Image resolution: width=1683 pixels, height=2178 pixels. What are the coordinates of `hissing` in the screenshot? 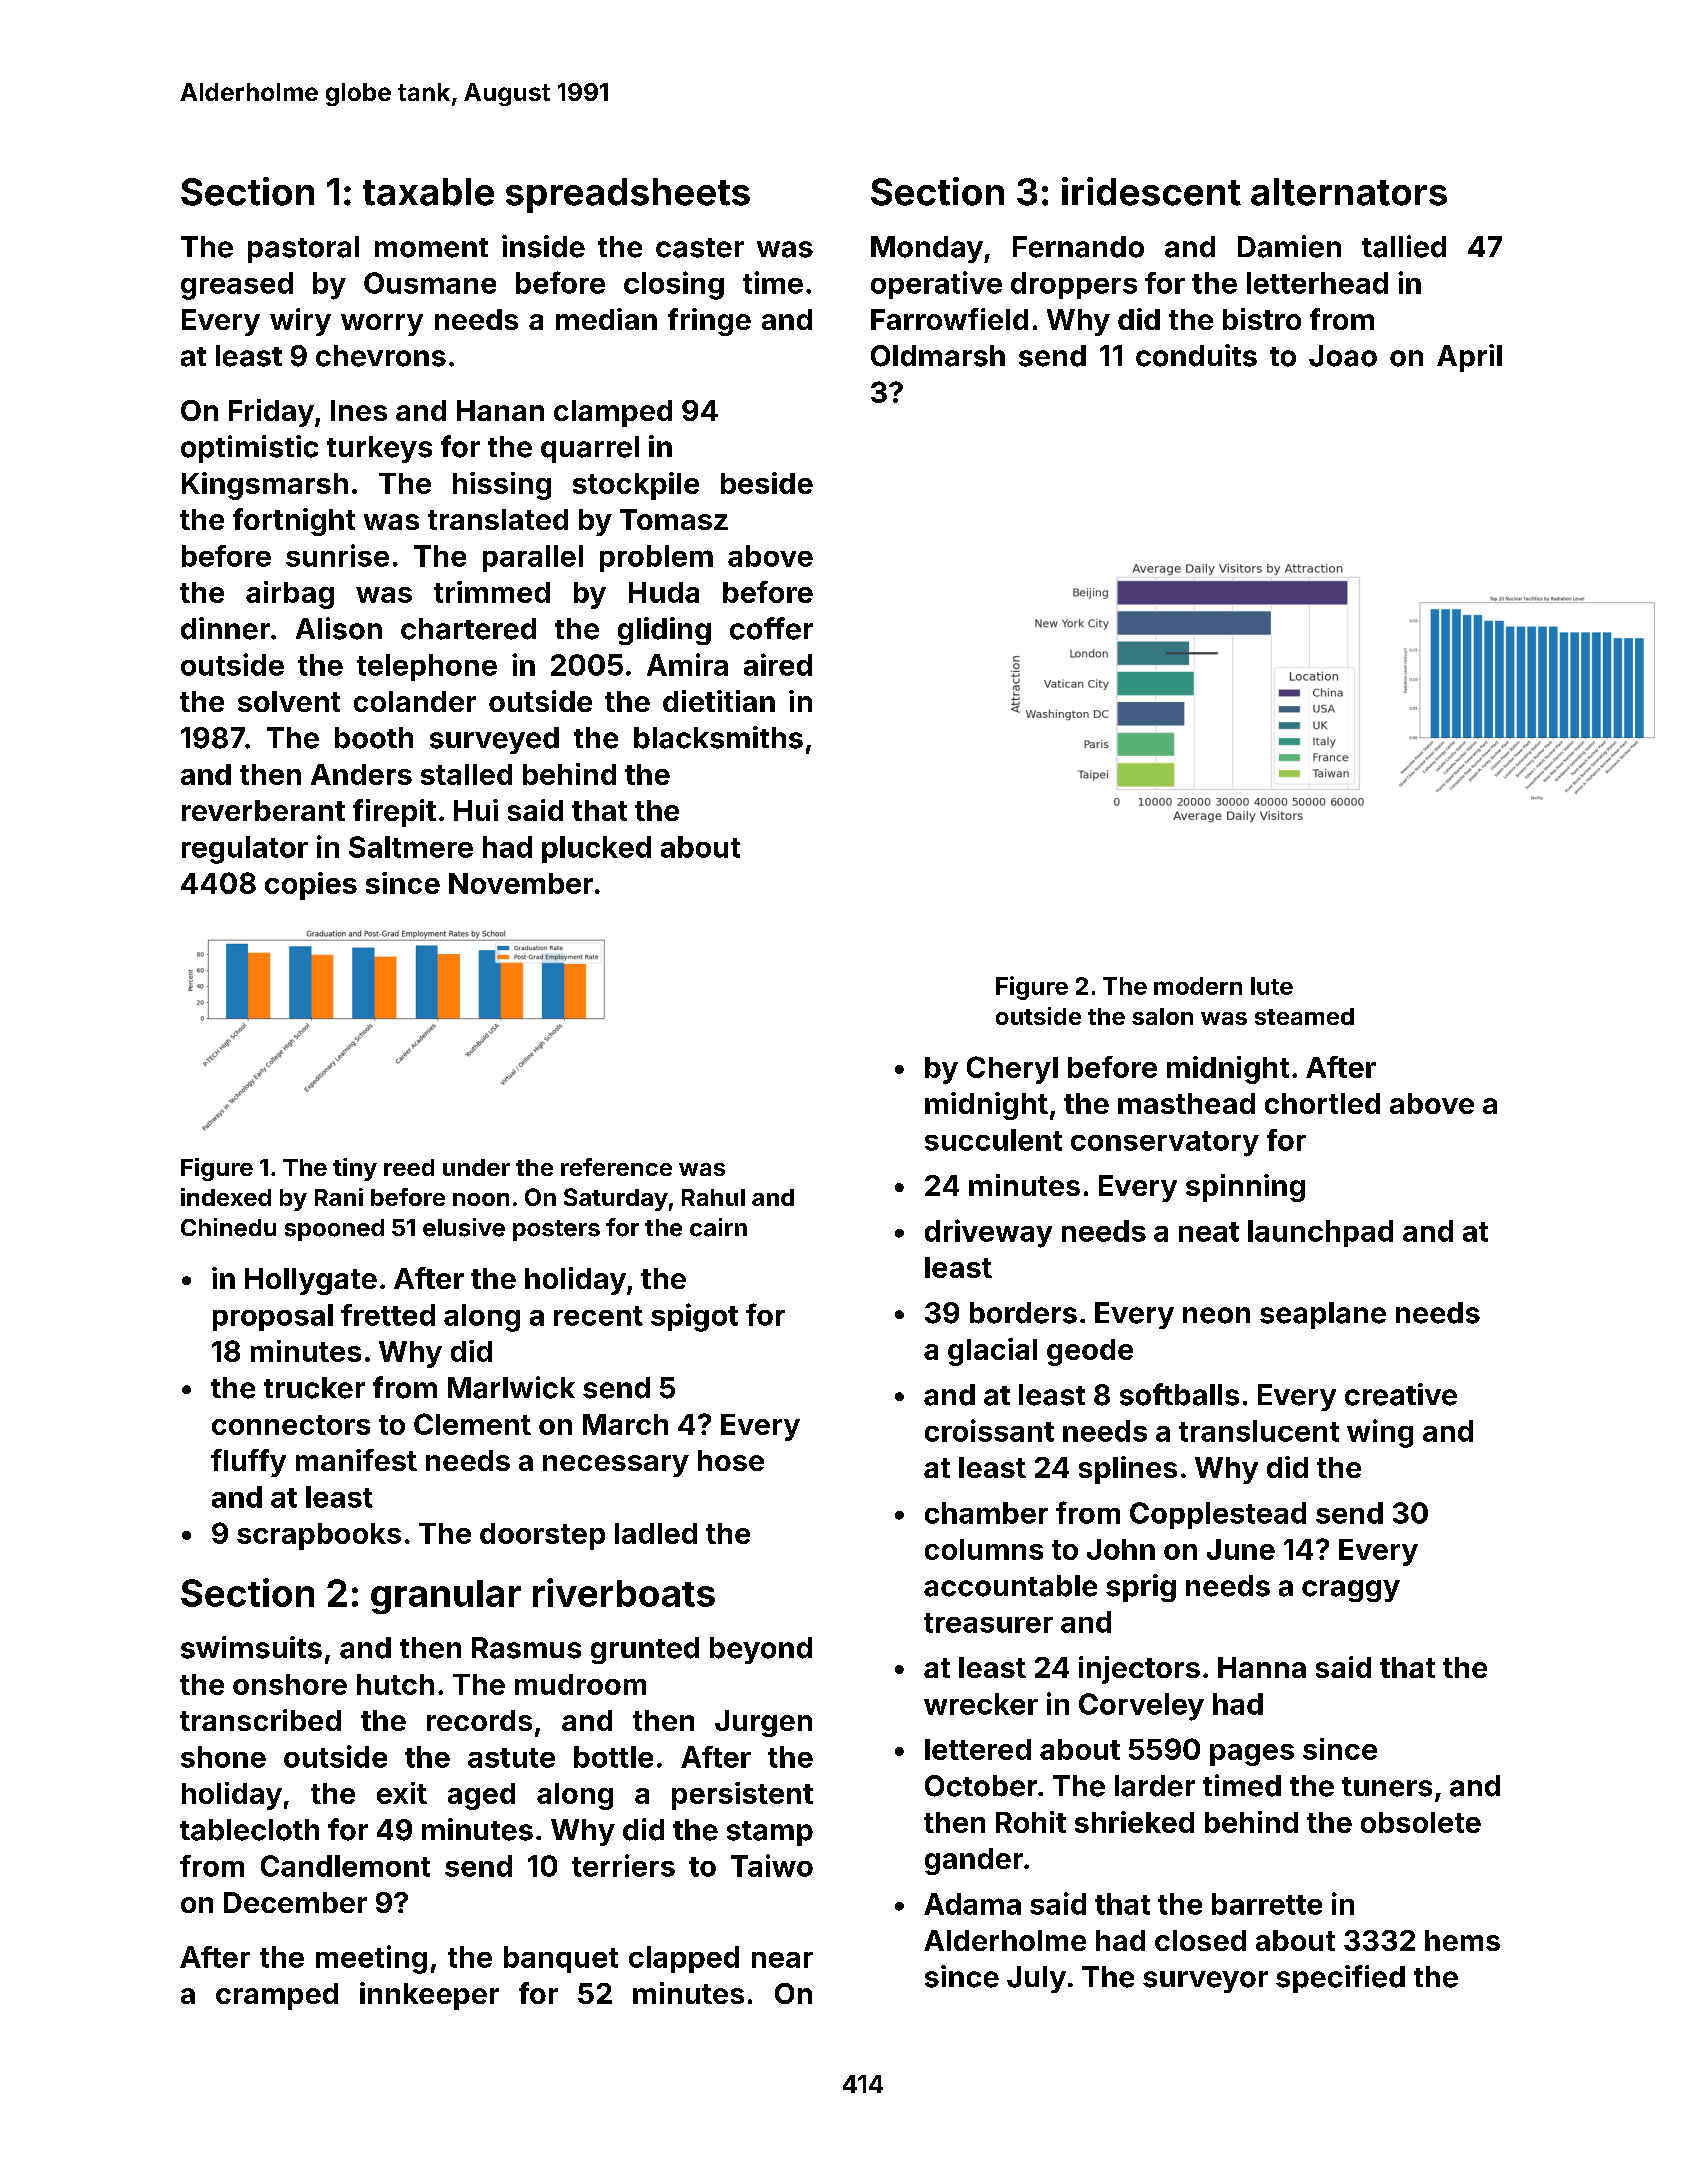 It's located at (502, 486).
